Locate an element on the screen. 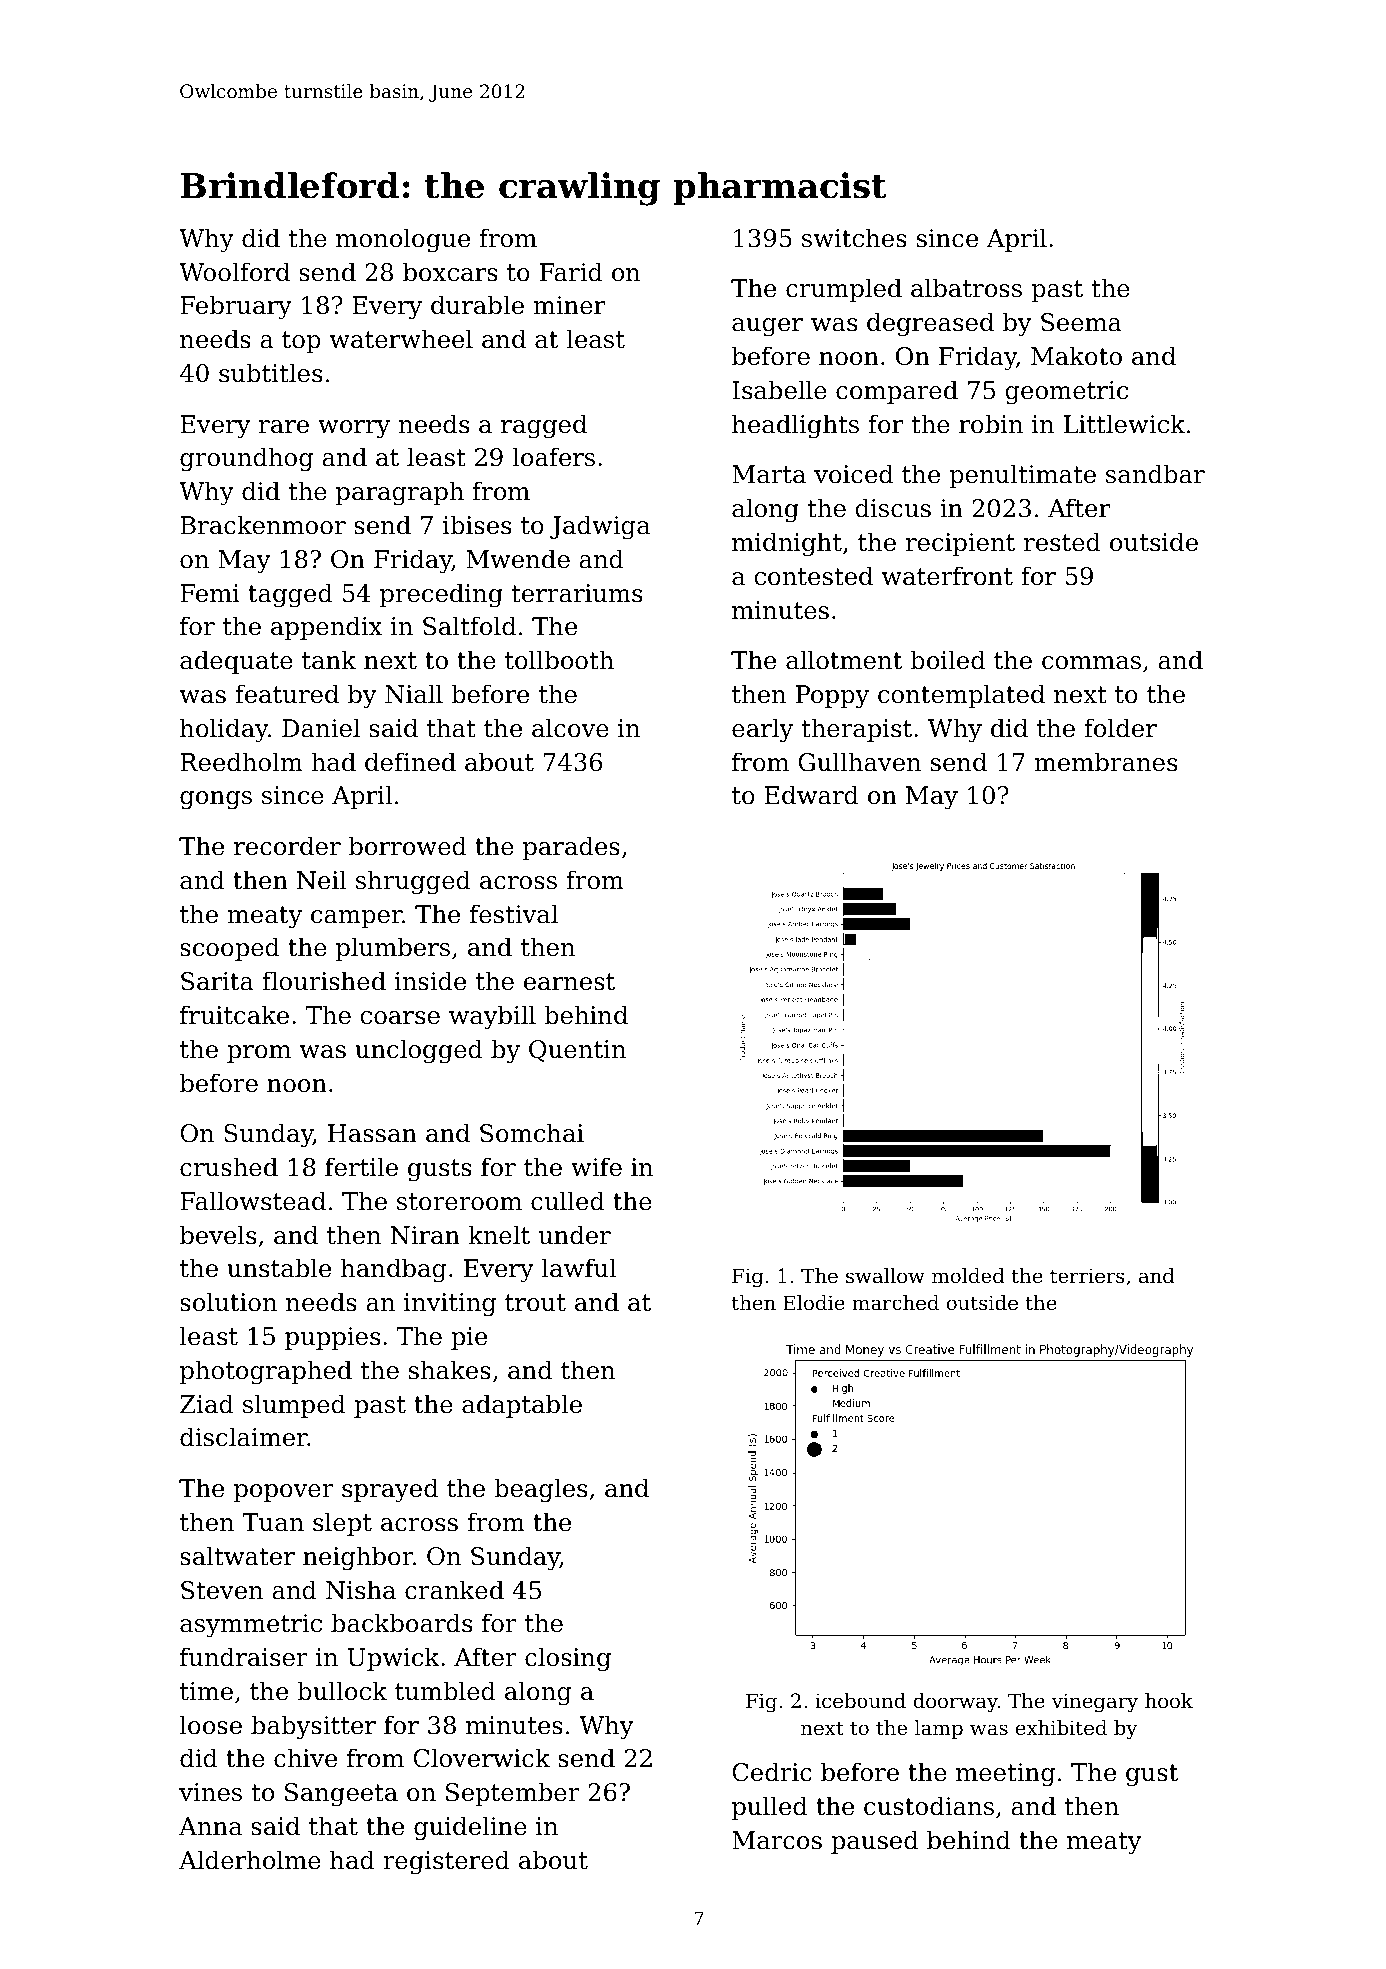  saltwater is located at coordinates (237, 1556).
